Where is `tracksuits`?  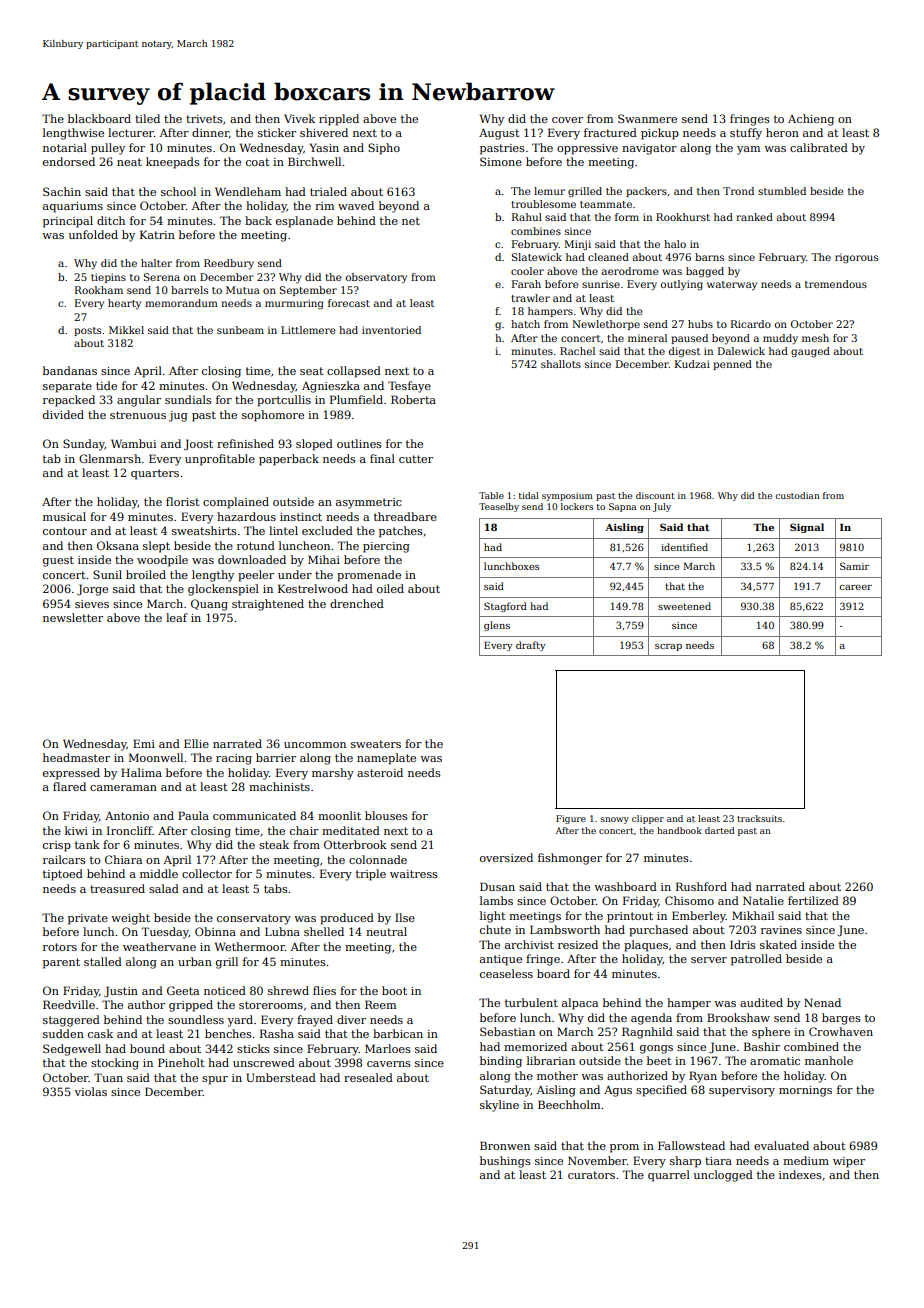 tracksuits is located at coordinates (759, 818).
